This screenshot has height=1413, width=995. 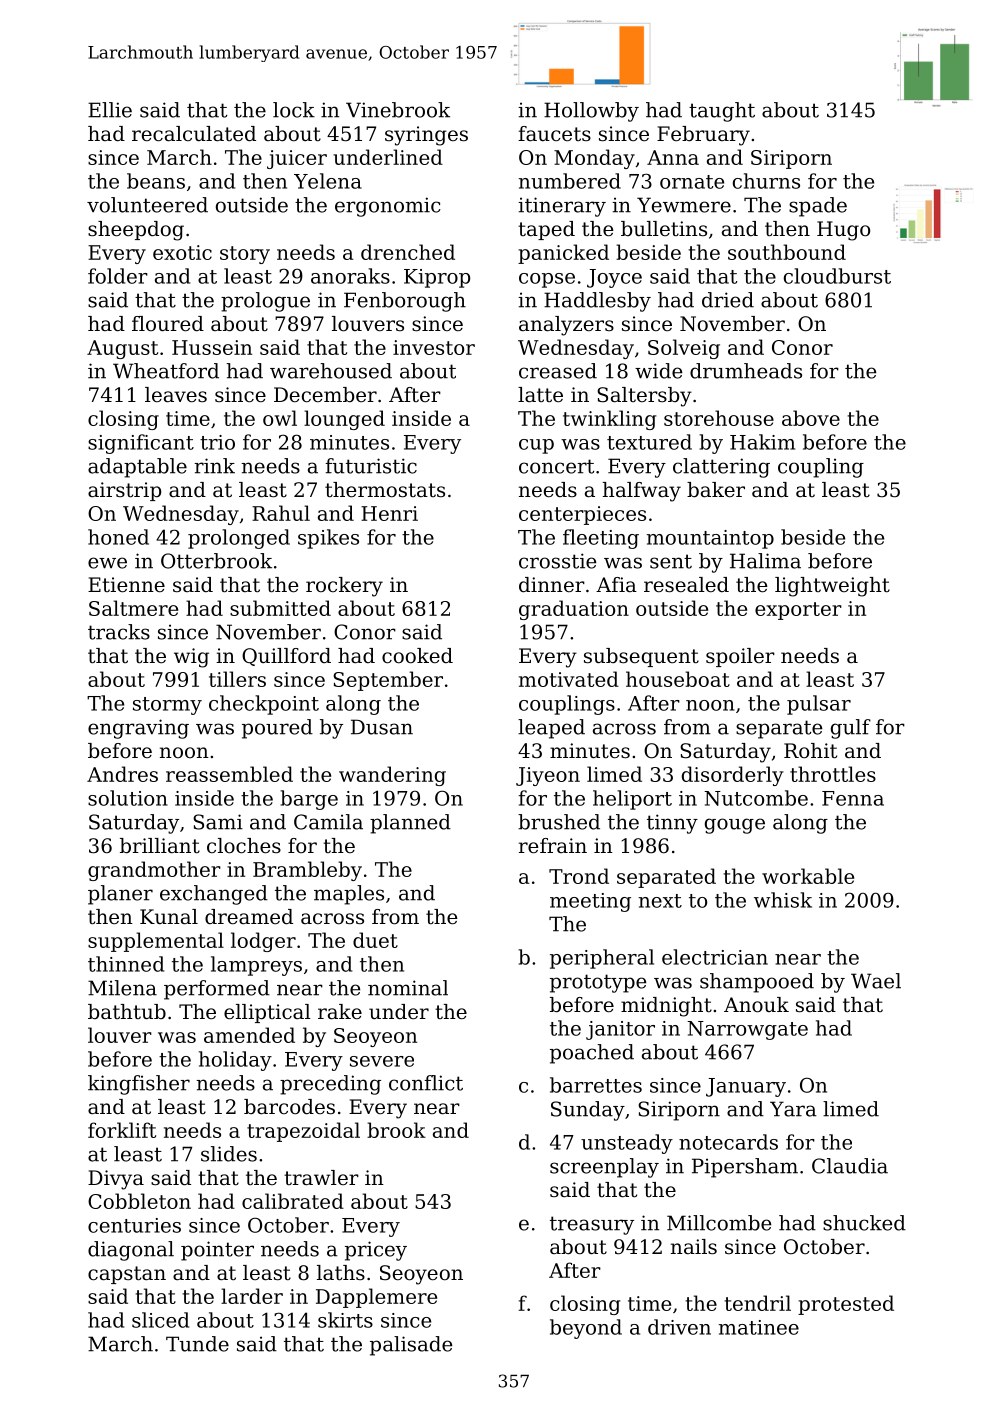 I want to click on larder, so click(x=252, y=1296).
